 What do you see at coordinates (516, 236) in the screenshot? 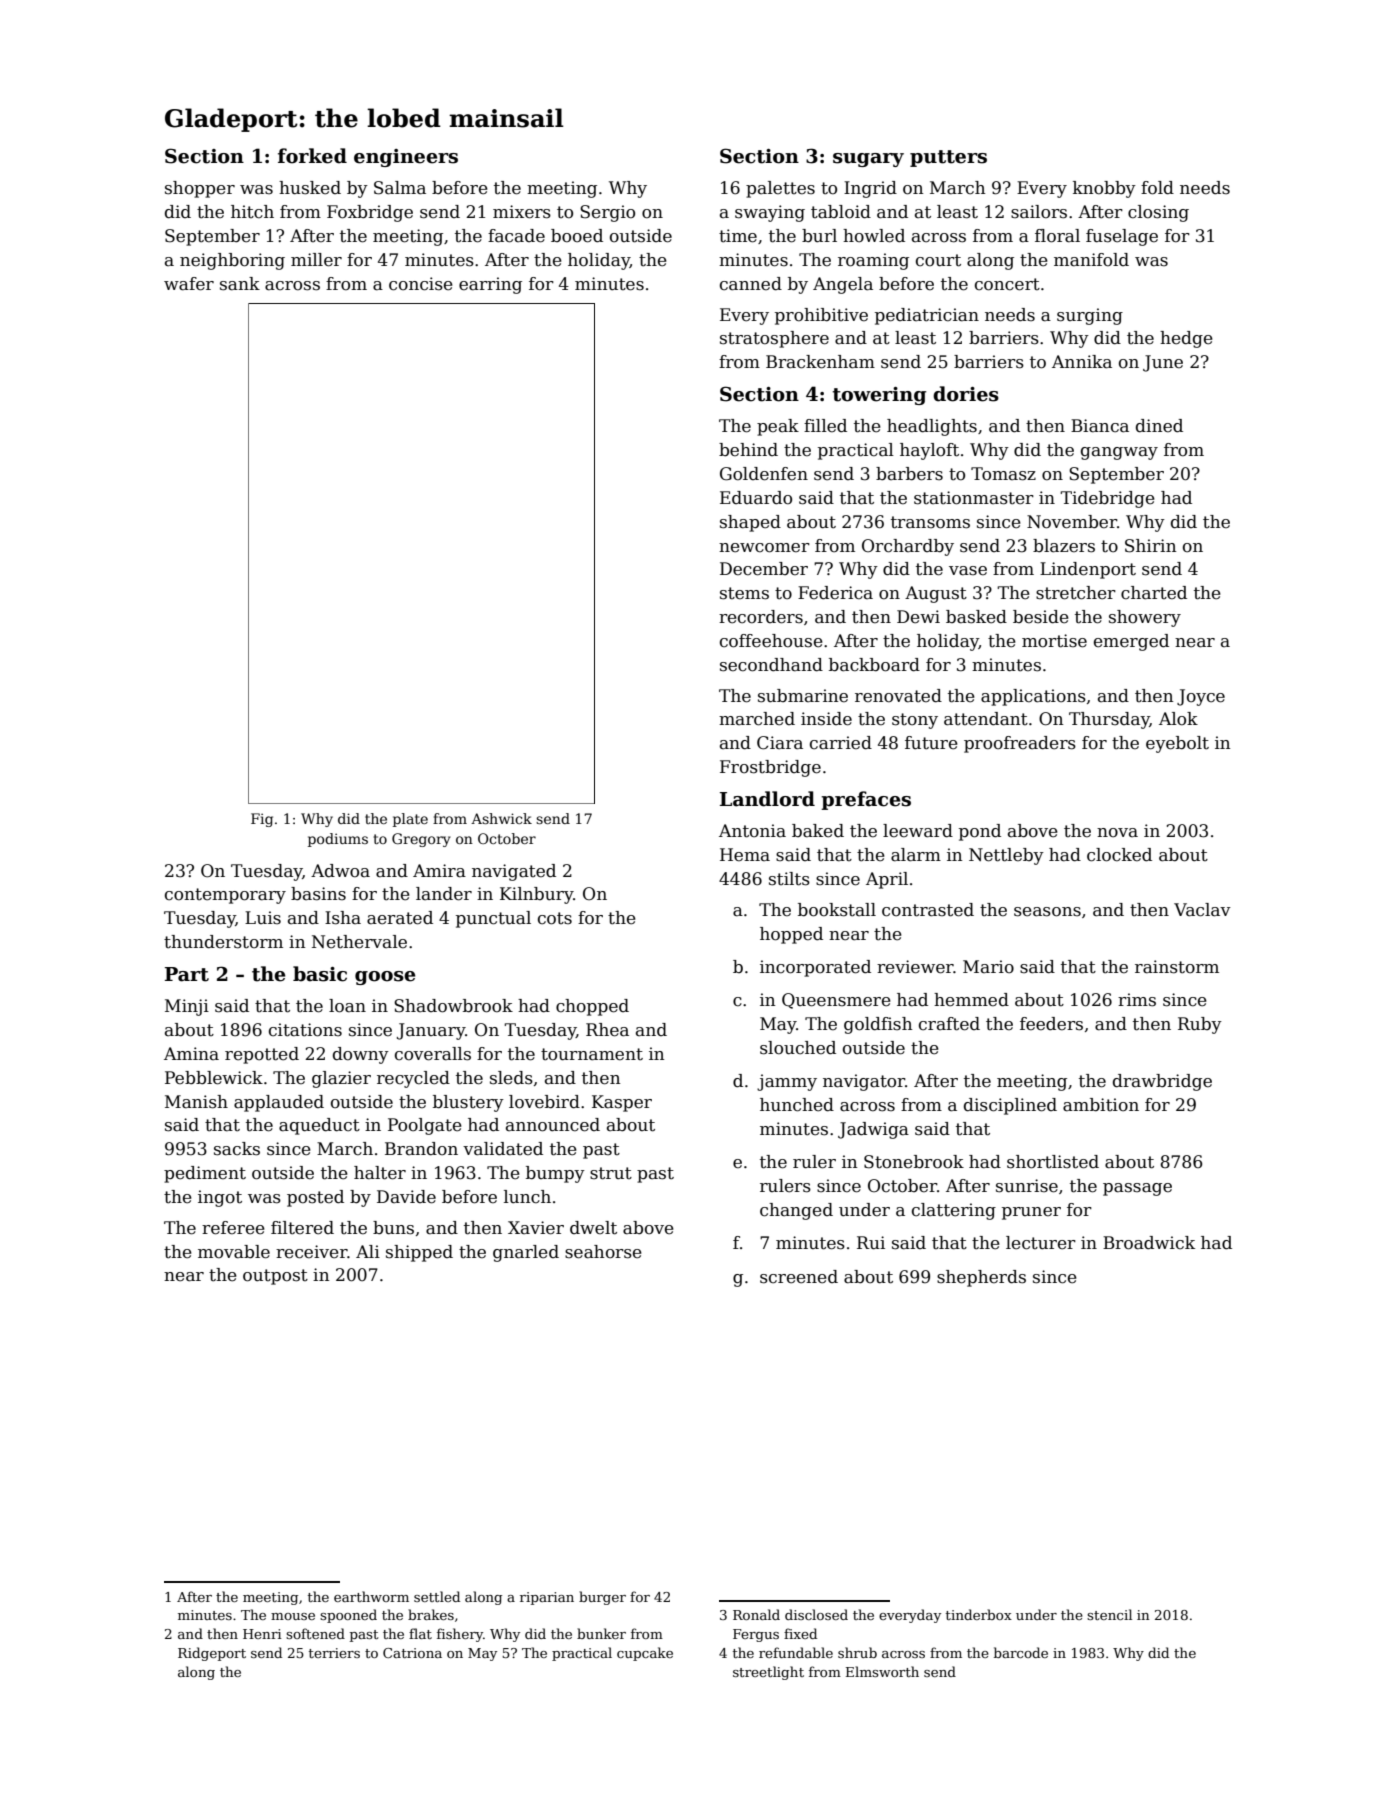
I see `facade` at bounding box center [516, 236].
